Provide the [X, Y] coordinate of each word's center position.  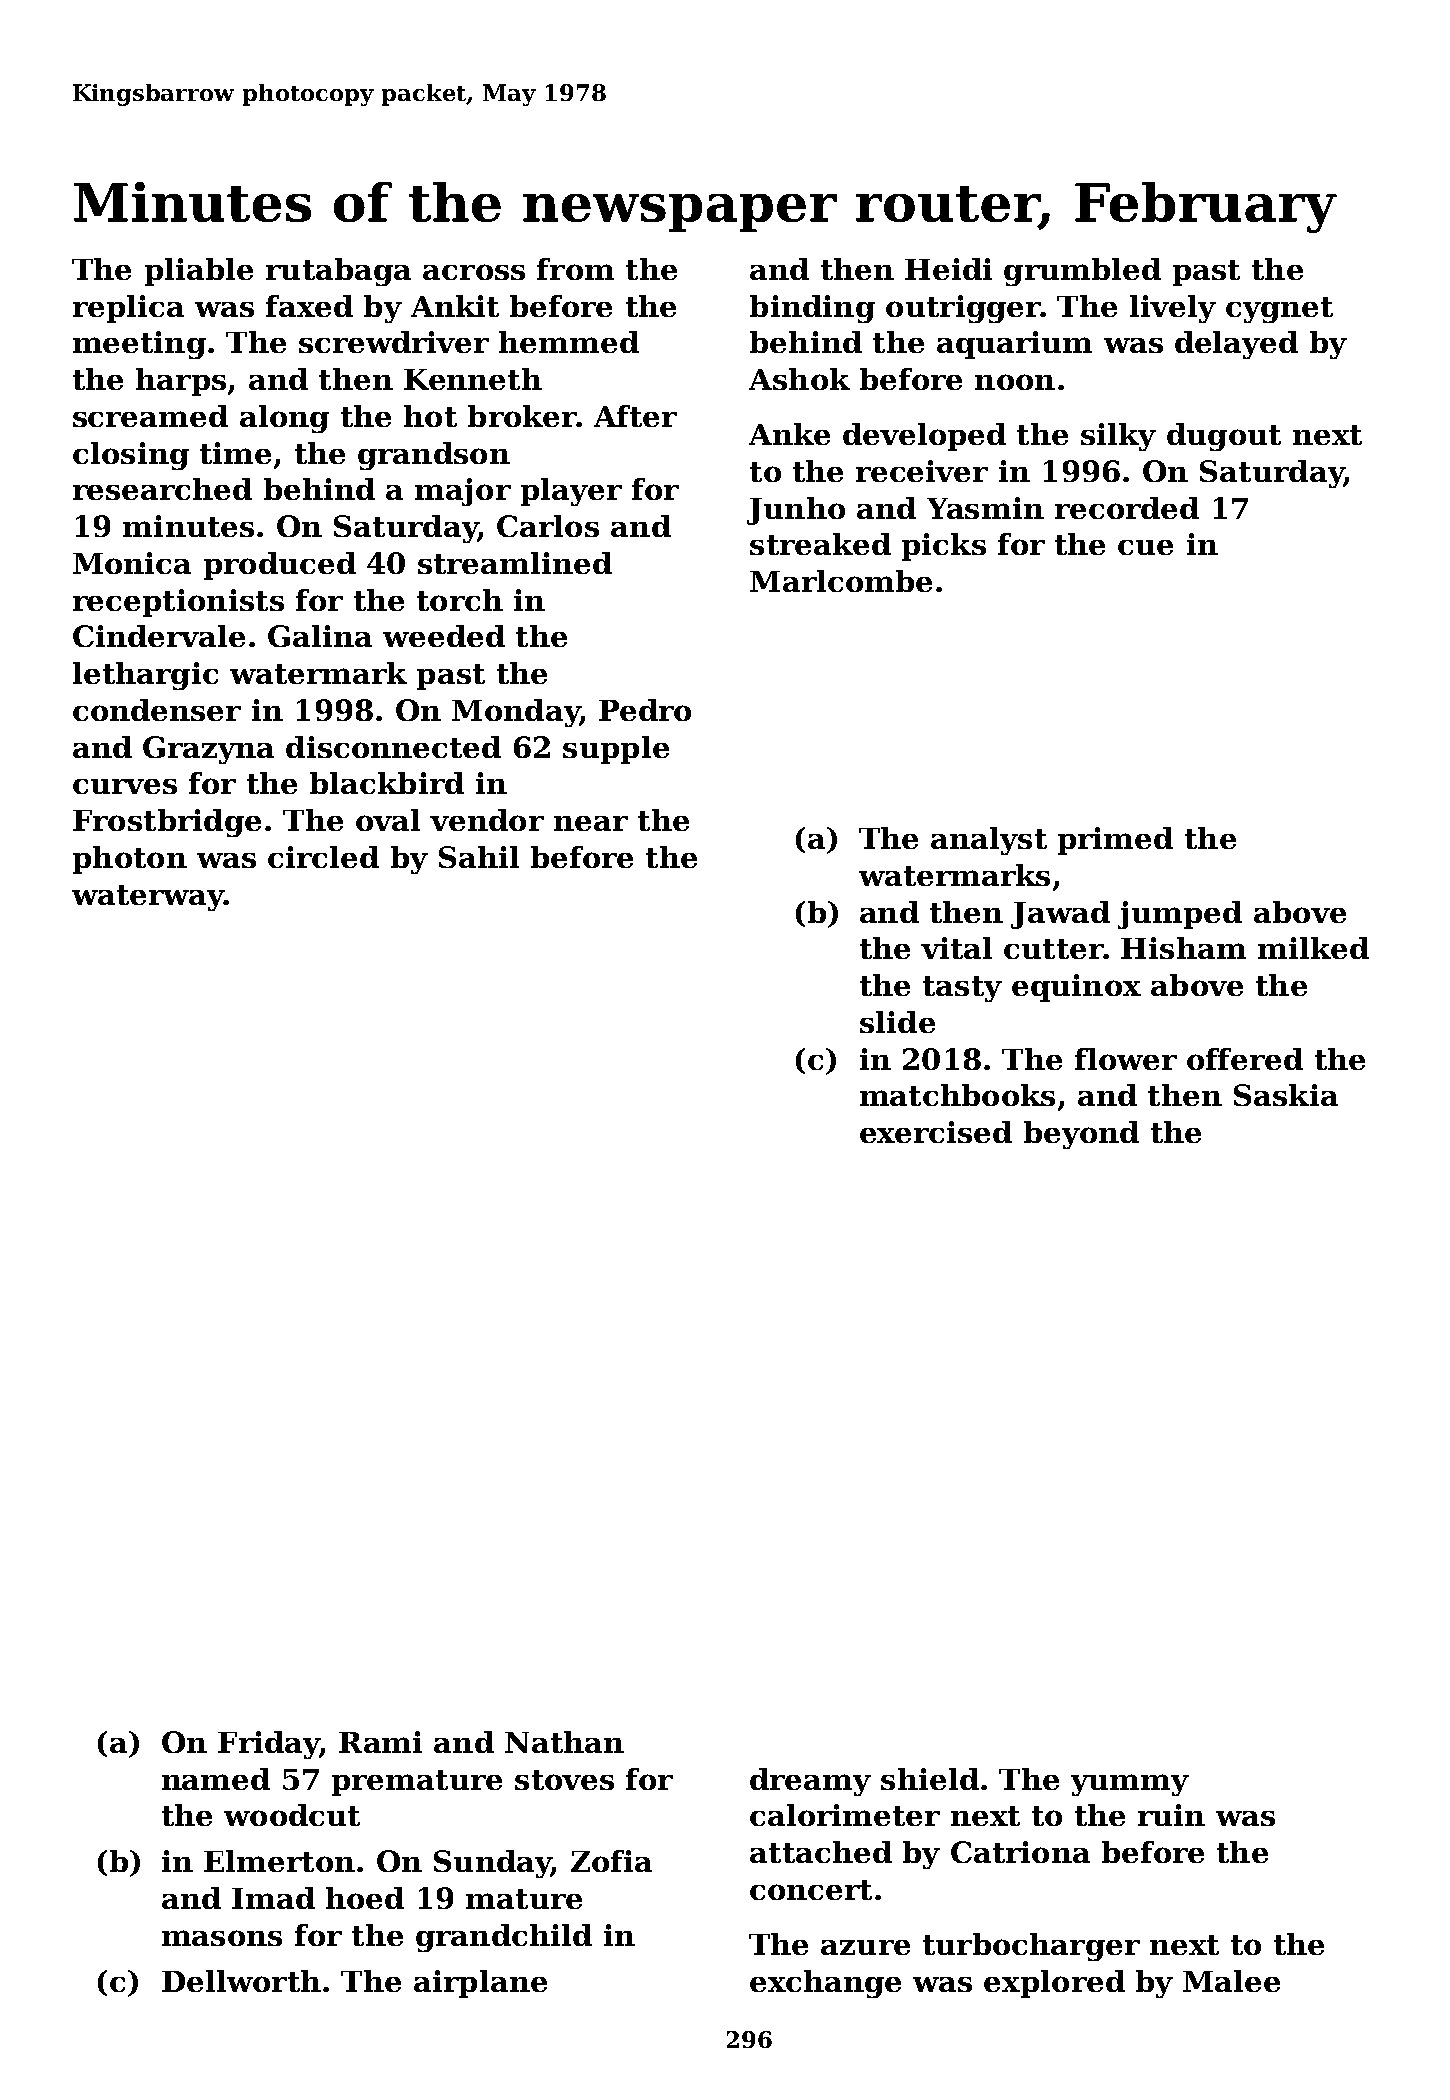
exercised [936, 1132]
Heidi [948, 269]
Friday [268, 1745]
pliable [199, 272]
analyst [989, 841]
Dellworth [241, 1981]
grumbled [1082, 272]
